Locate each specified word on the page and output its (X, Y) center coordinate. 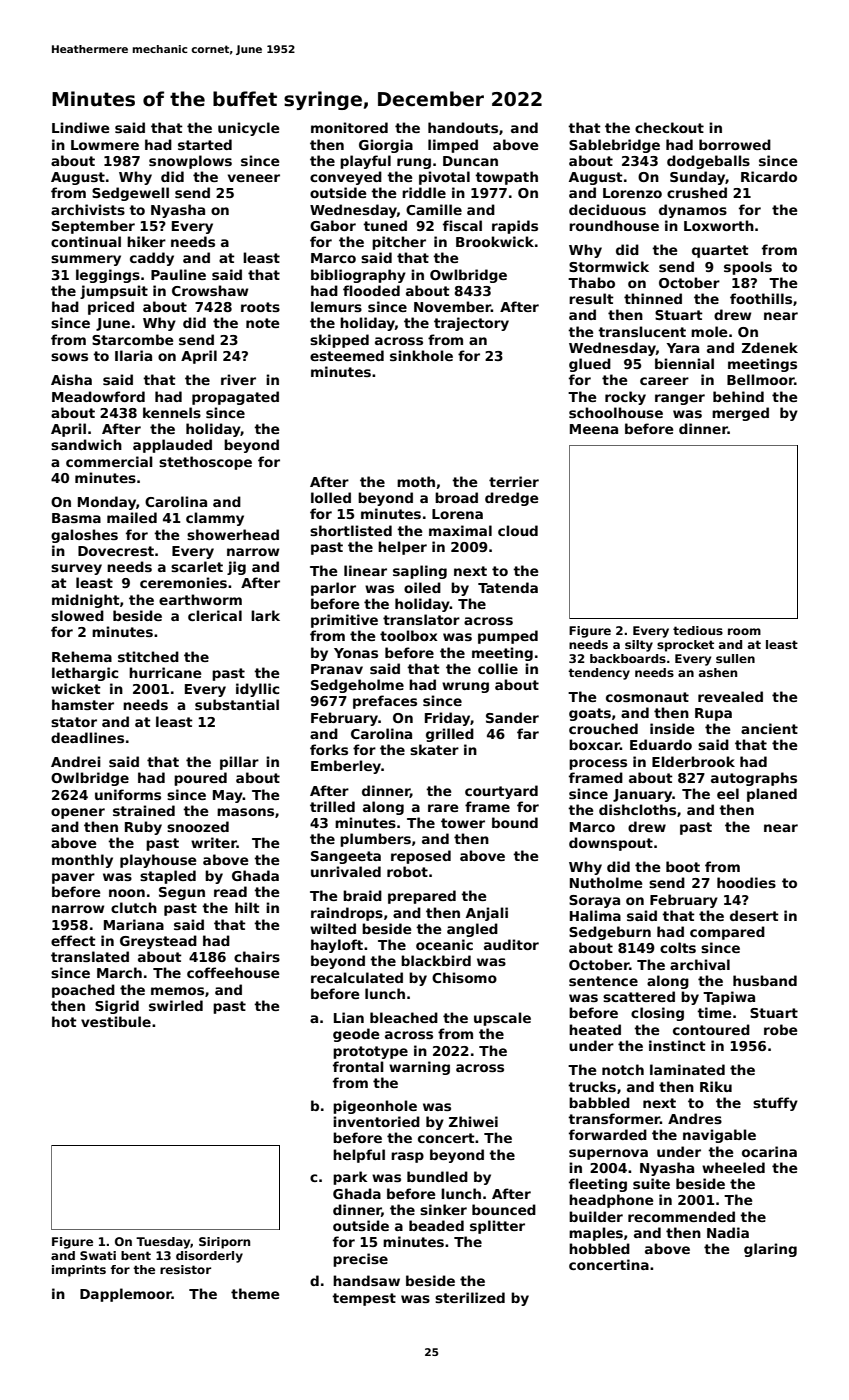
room (744, 631)
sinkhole (421, 355)
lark (265, 615)
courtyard (501, 792)
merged (740, 414)
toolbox (409, 635)
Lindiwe (80, 127)
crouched (603, 728)
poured (200, 779)
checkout (669, 127)
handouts (463, 127)
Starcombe (132, 339)
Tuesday (163, 1243)
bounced (504, 1209)
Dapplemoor (126, 1295)
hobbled (599, 1248)
